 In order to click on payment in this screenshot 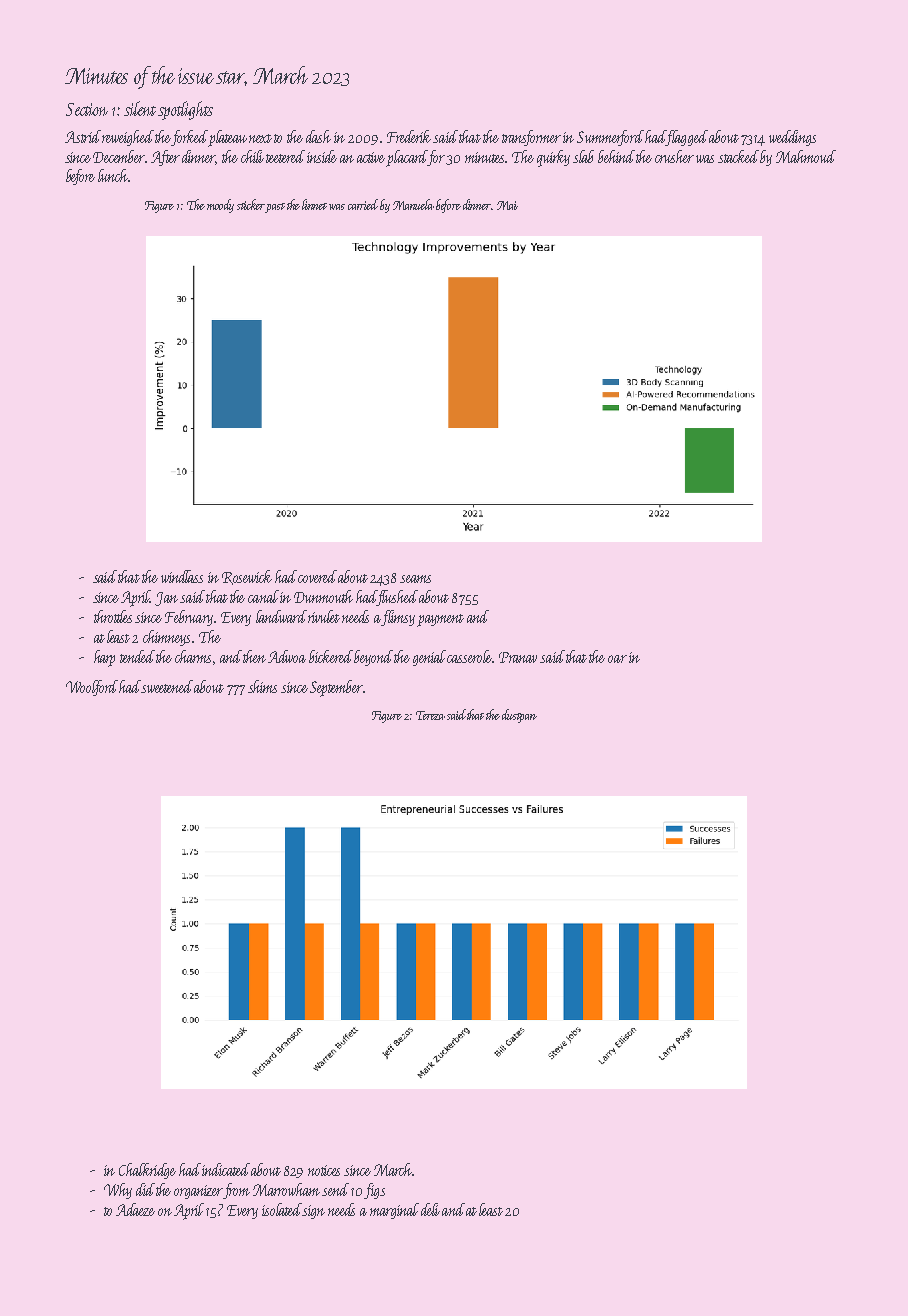, I will do `click(440, 620)`.
